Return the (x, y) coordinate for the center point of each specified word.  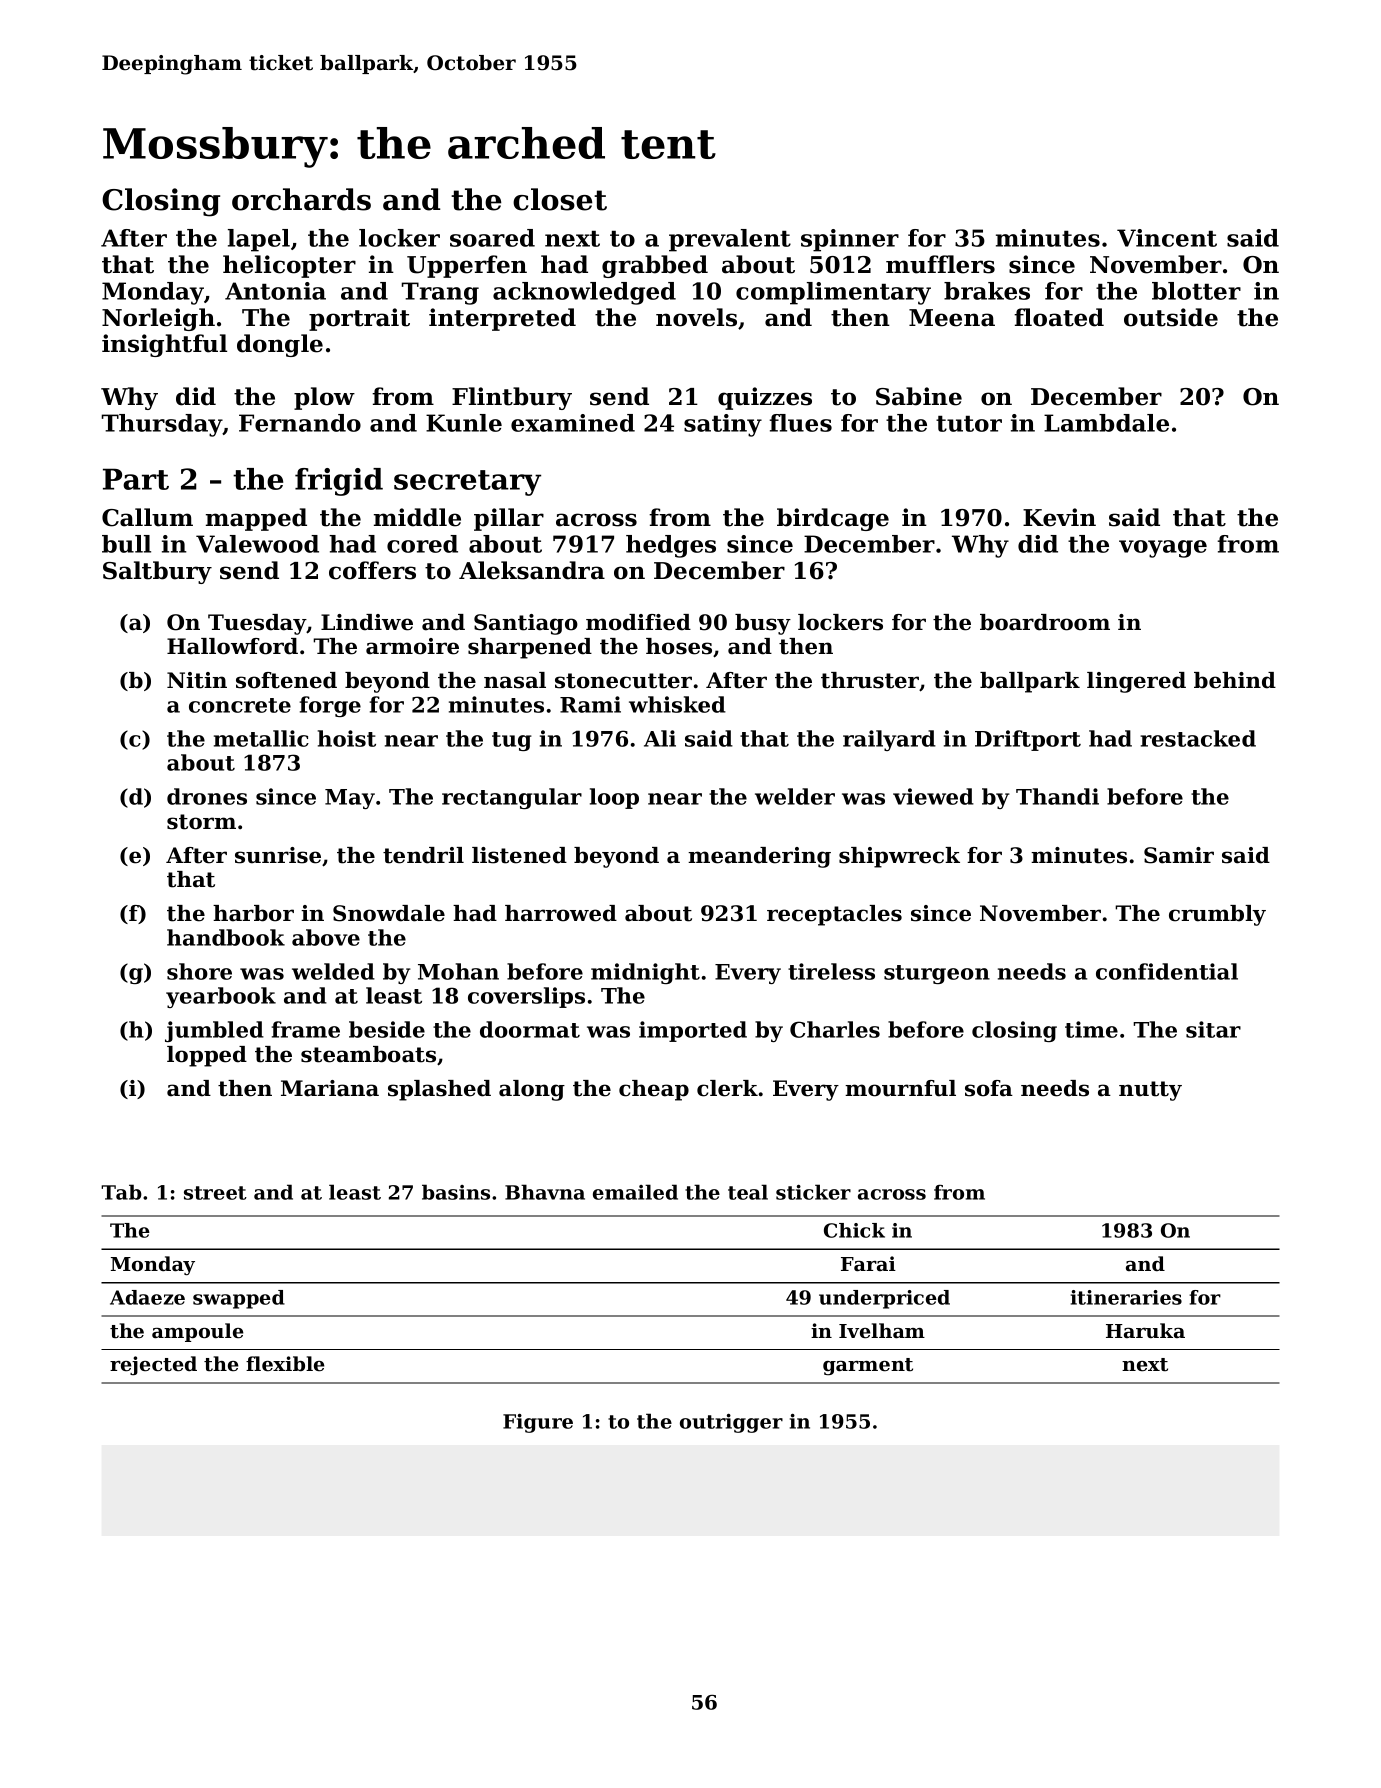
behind (1235, 680)
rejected (153, 1365)
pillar (509, 519)
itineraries (1126, 1297)
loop (614, 798)
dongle (280, 345)
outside (1171, 317)
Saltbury (157, 572)
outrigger (731, 1423)
